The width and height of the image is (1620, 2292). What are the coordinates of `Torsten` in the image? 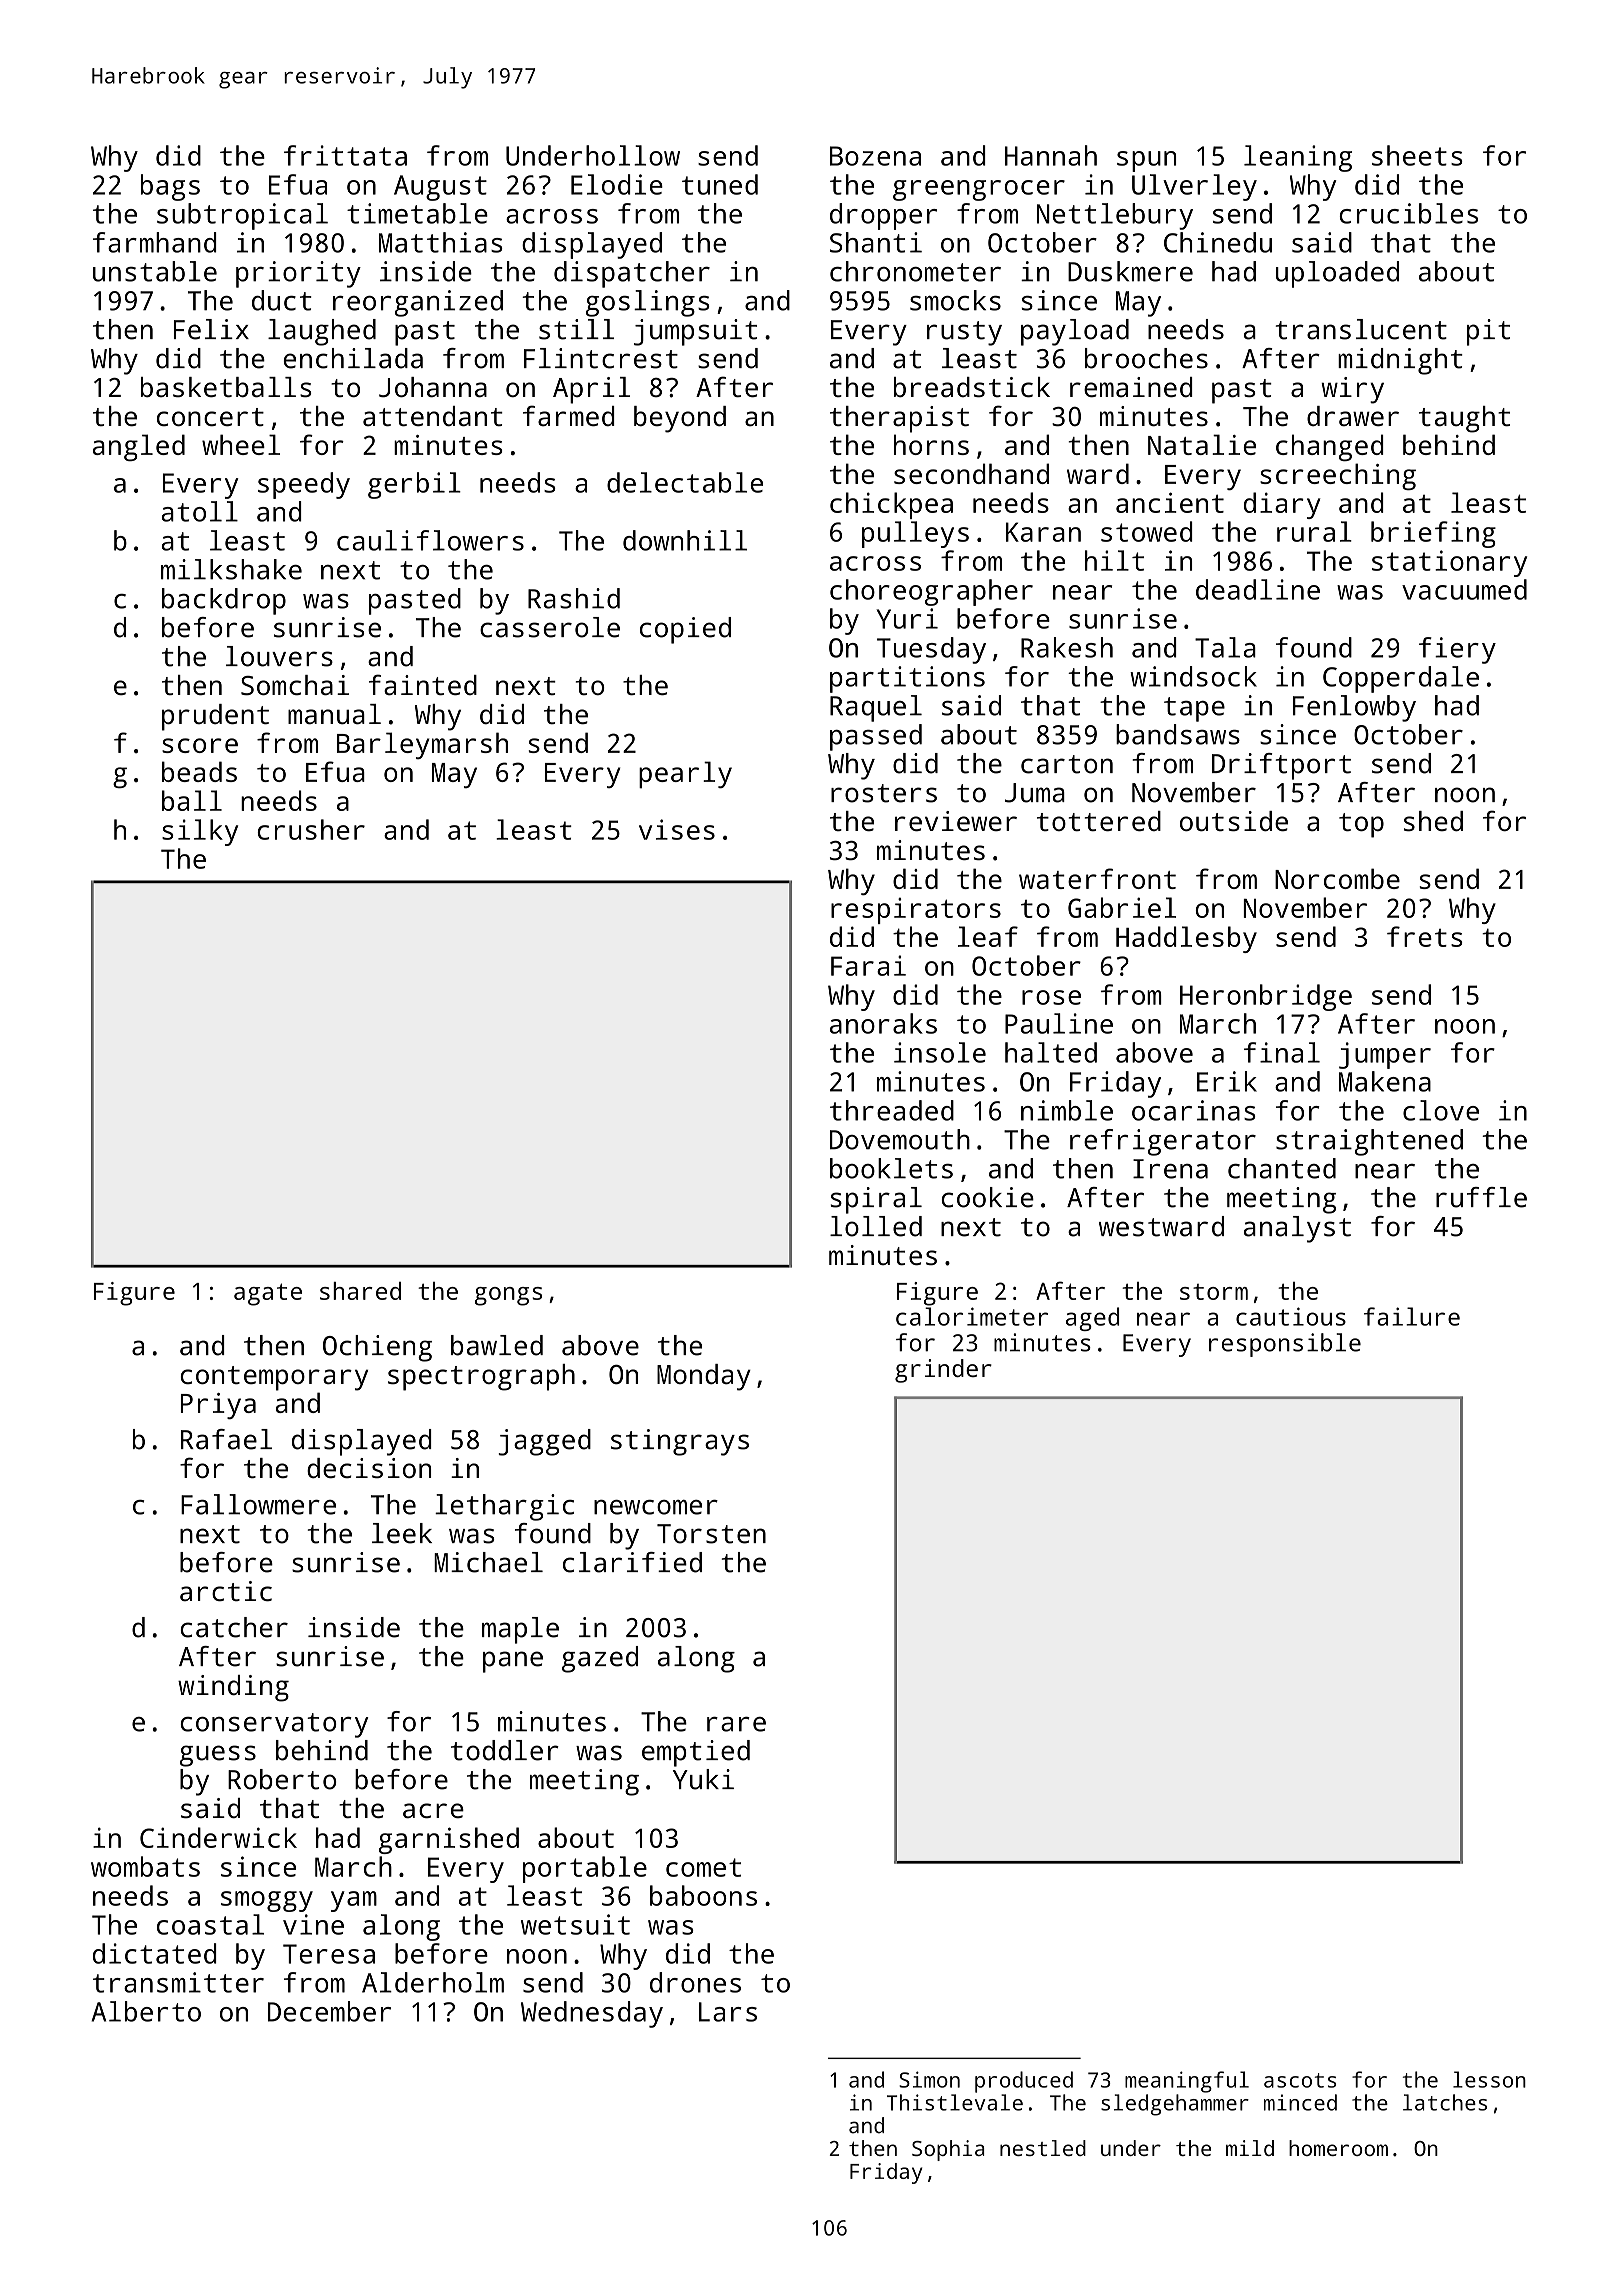 It's located at (711, 1534).
